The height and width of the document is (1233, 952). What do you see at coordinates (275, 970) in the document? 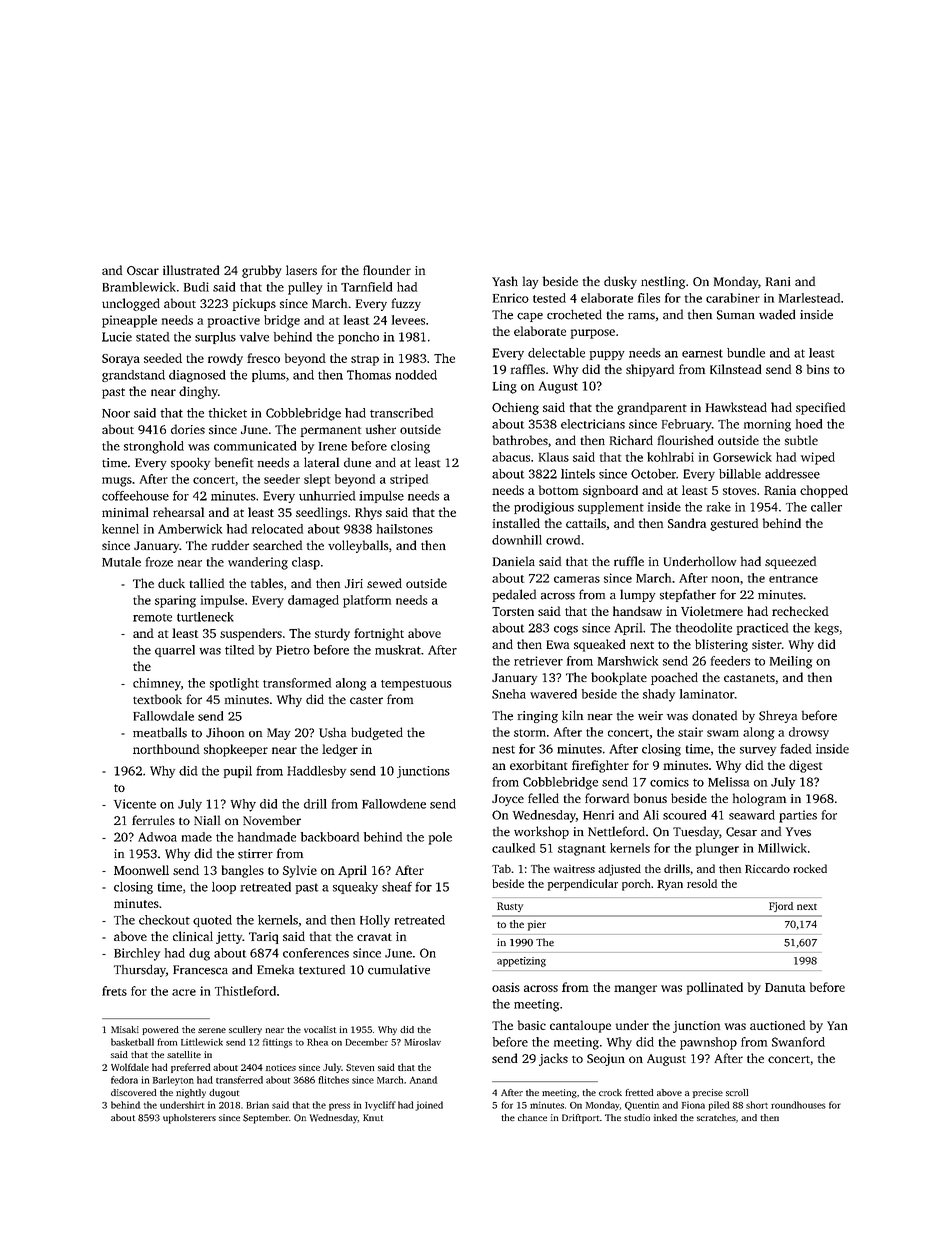
I see `Emeka` at bounding box center [275, 970].
